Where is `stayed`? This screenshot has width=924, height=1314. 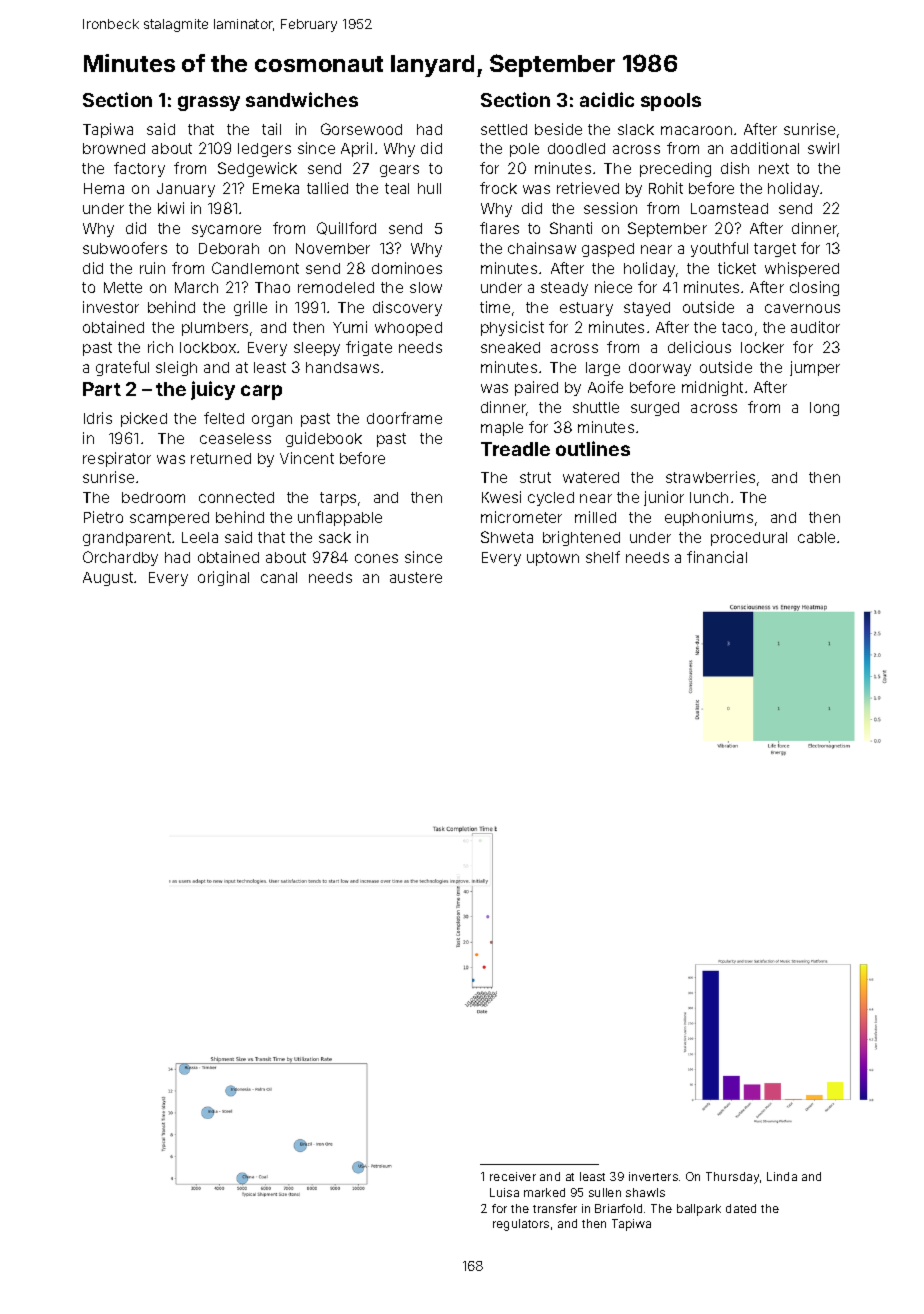 stayed is located at coordinates (647, 309).
